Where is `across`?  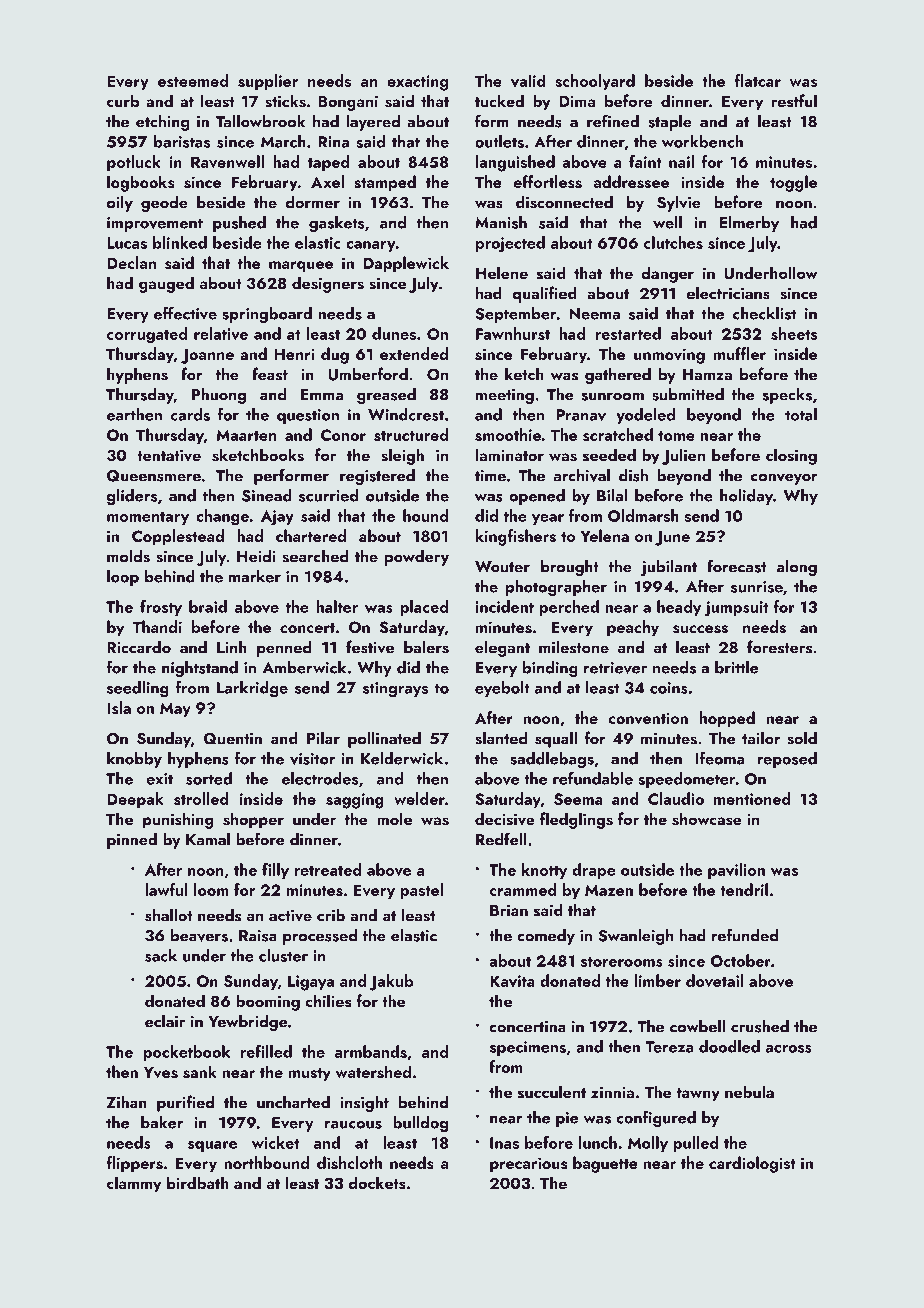
across is located at coordinates (788, 1049).
